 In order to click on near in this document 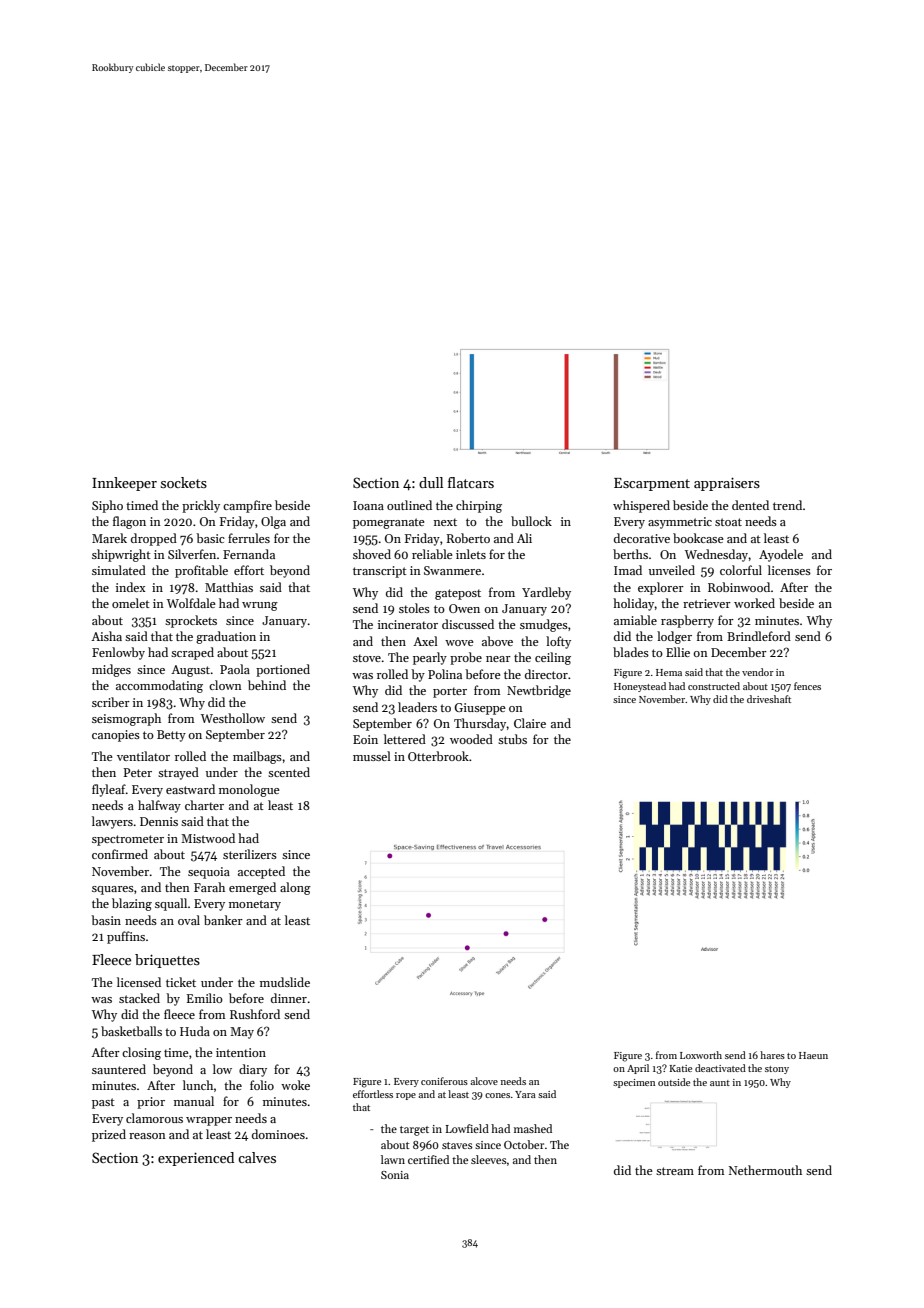, I will do `click(498, 659)`.
